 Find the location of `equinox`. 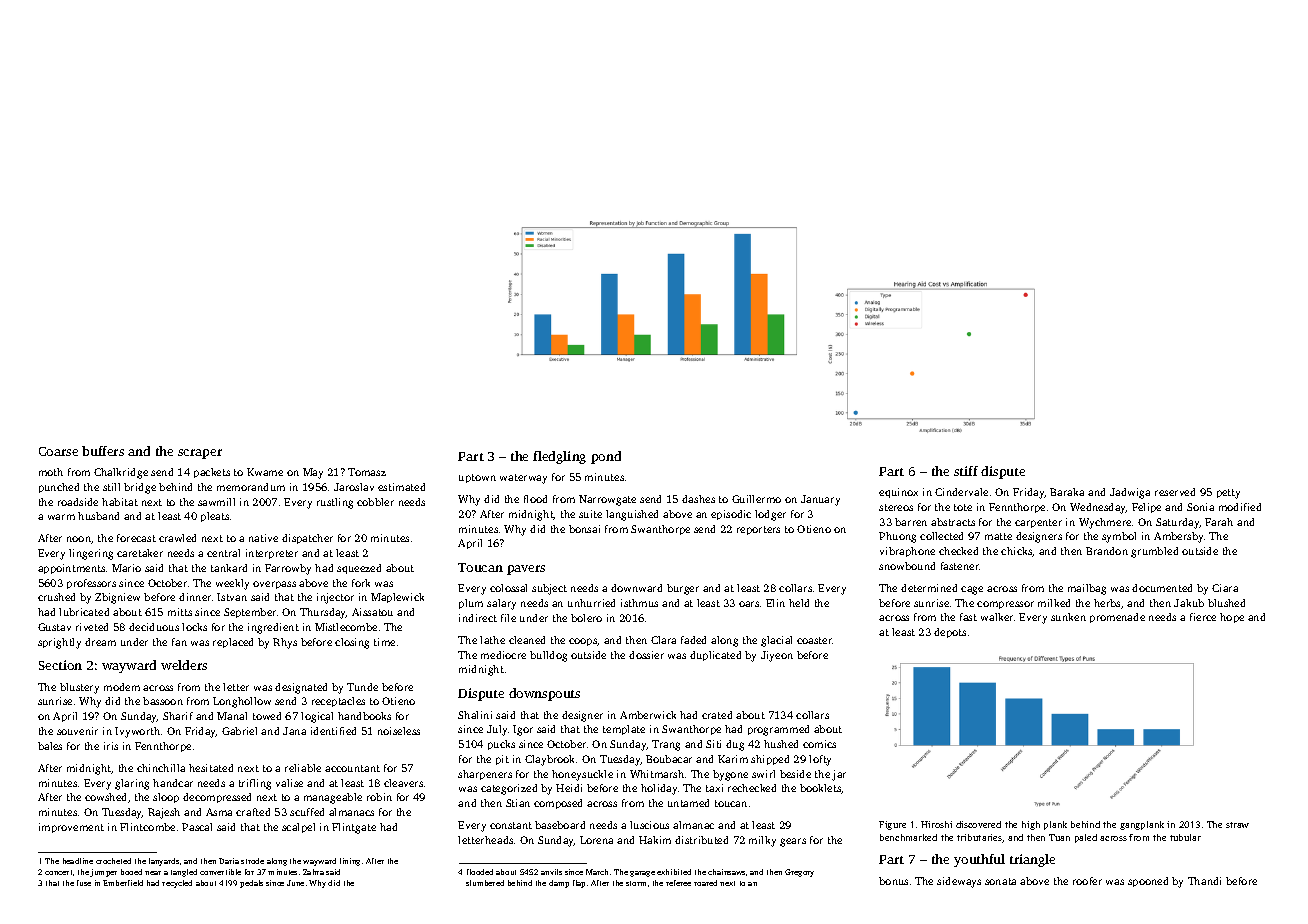

equinox is located at coordinates (898, 493).
